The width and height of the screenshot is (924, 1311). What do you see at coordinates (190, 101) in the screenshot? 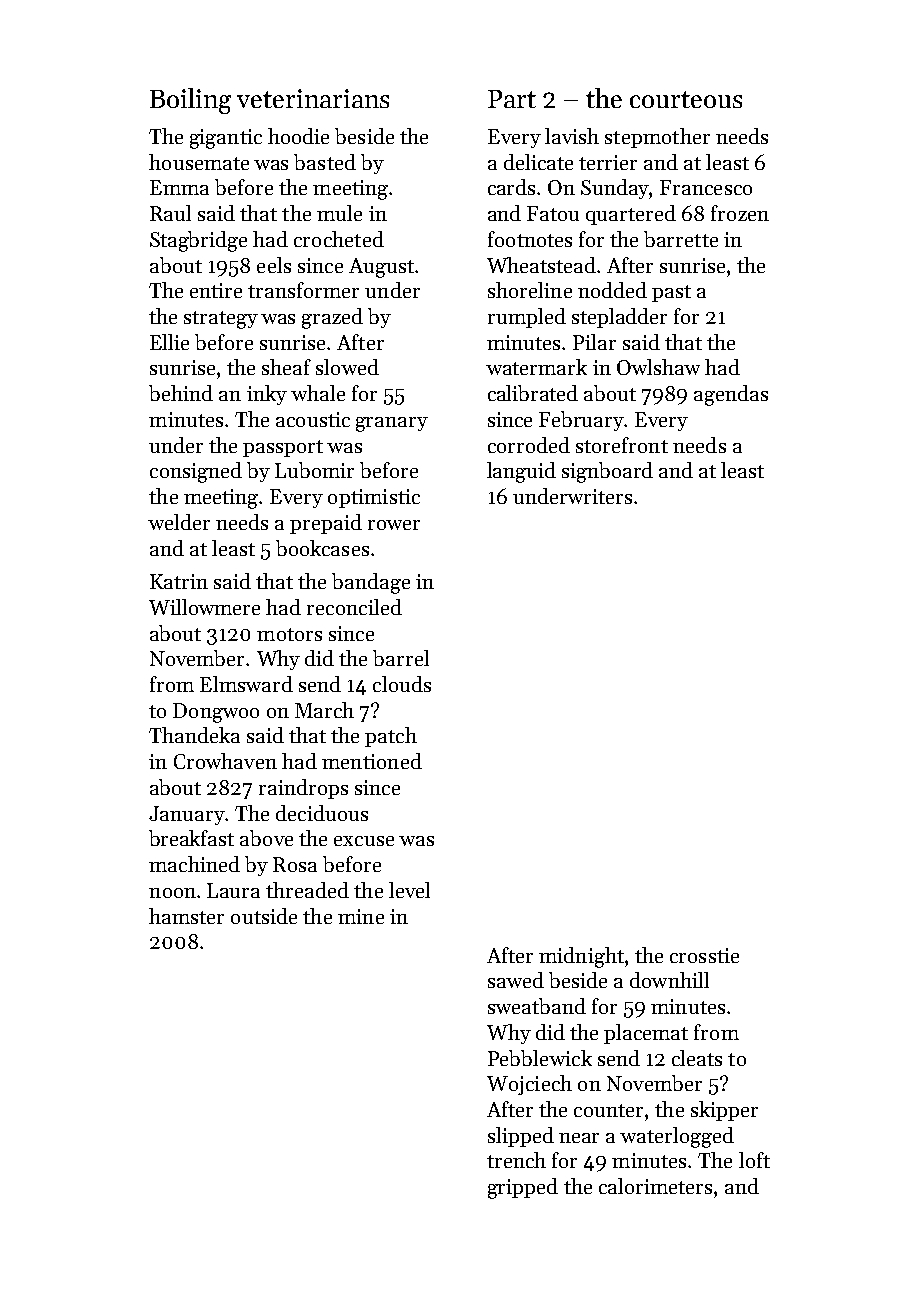
I see `Boiling` at bounding box center [190, 101].
